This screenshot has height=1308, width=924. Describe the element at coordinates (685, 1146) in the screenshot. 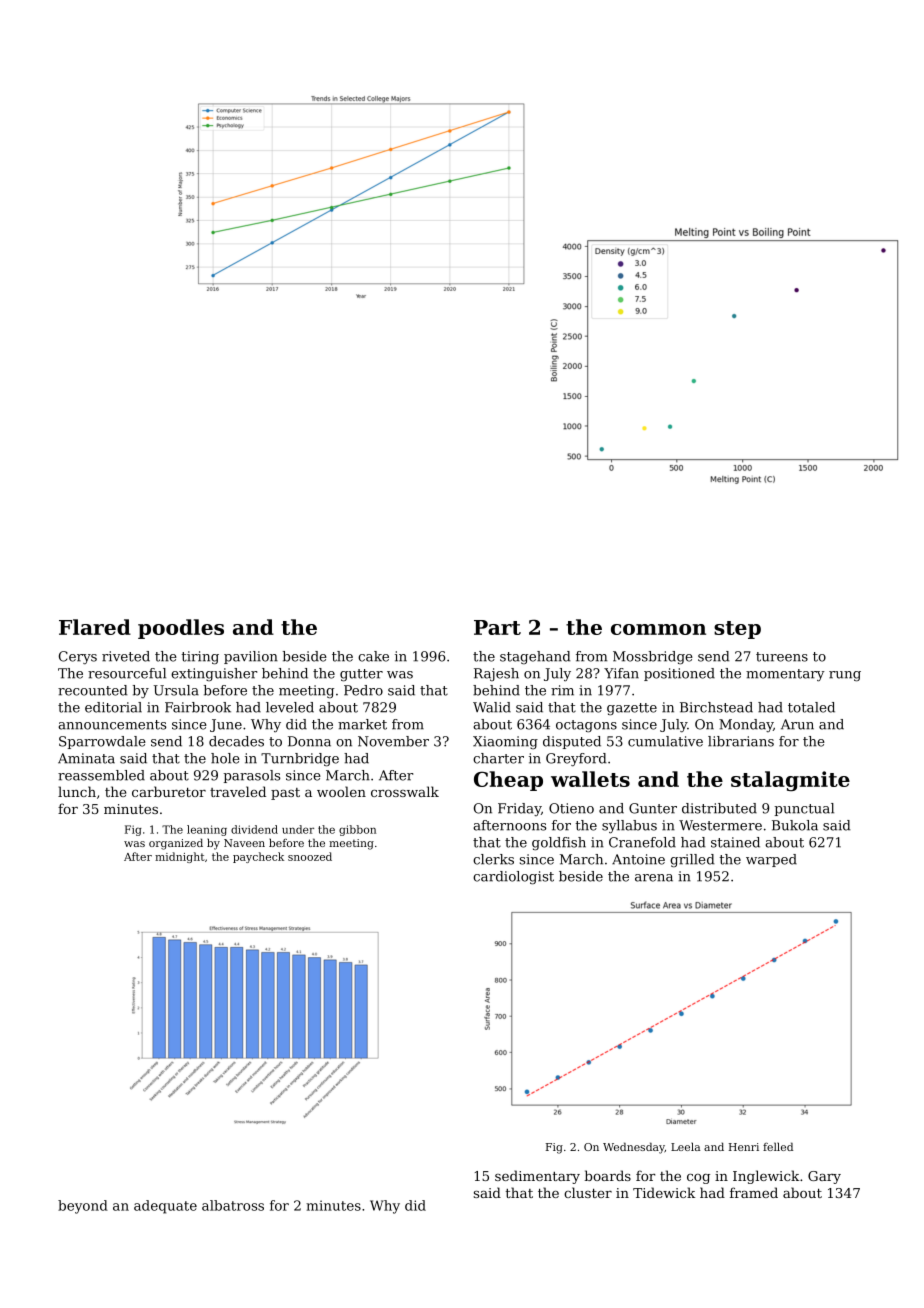

I see `Leela` at that location.
